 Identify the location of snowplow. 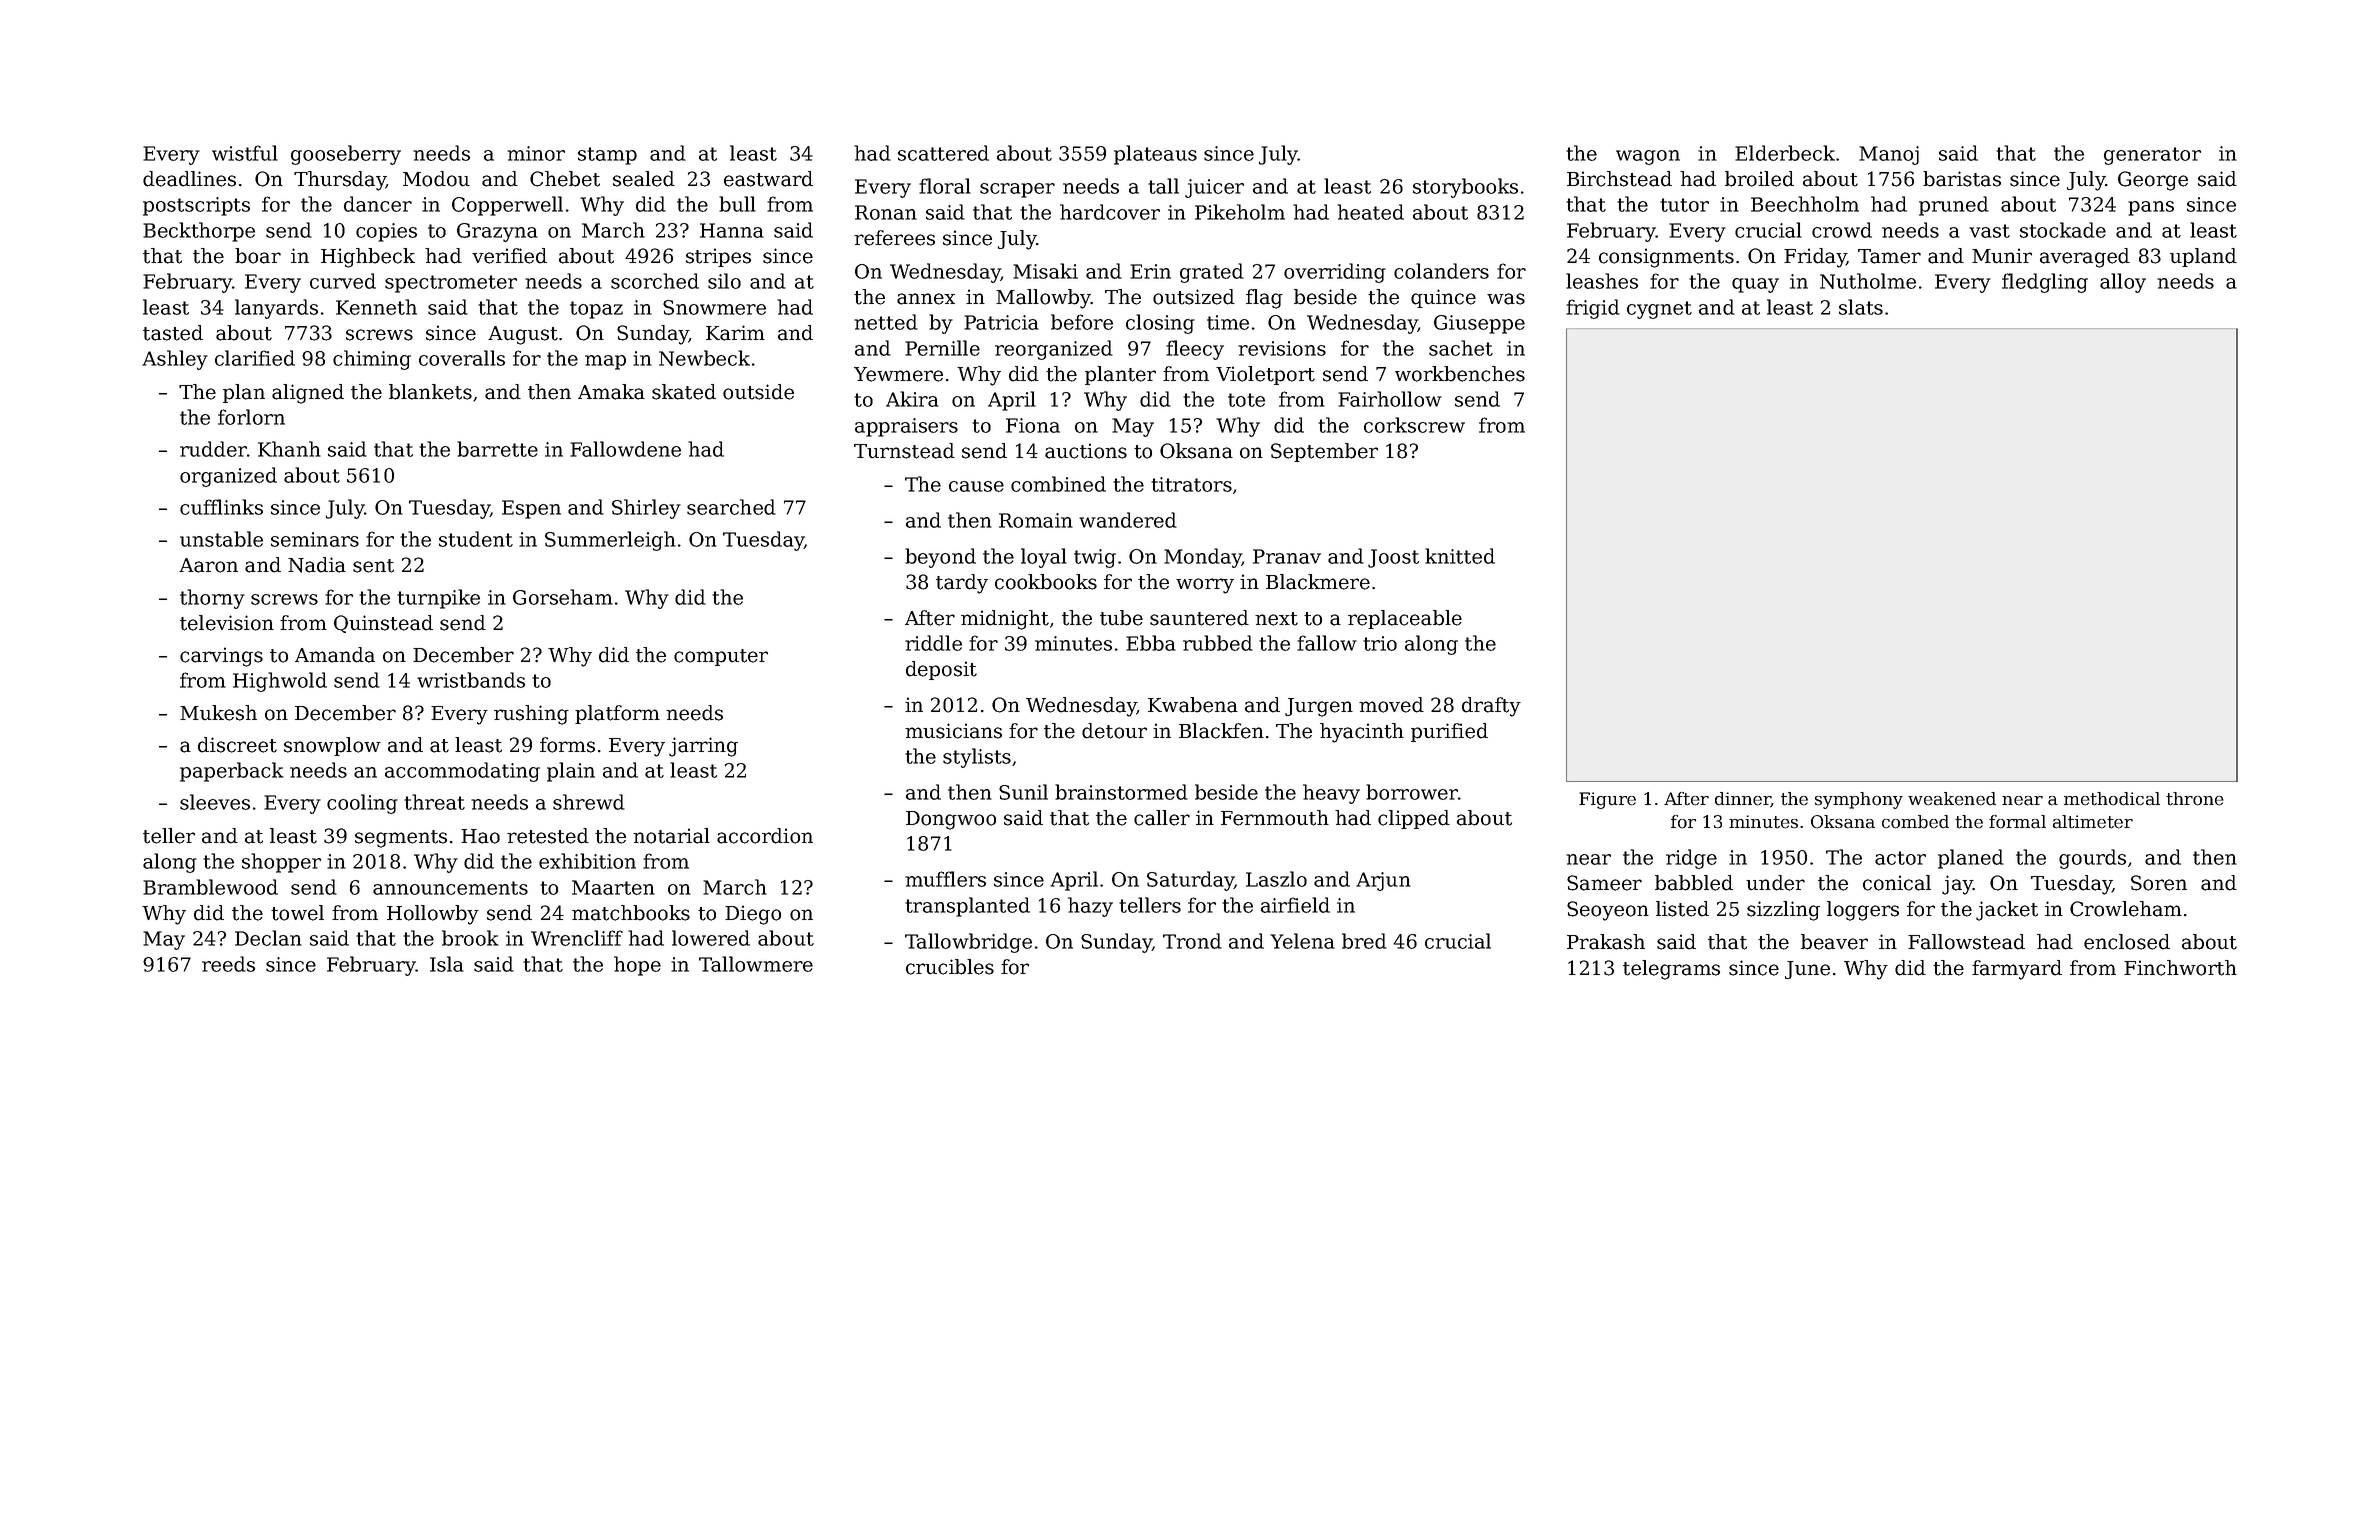
(332, 746).
